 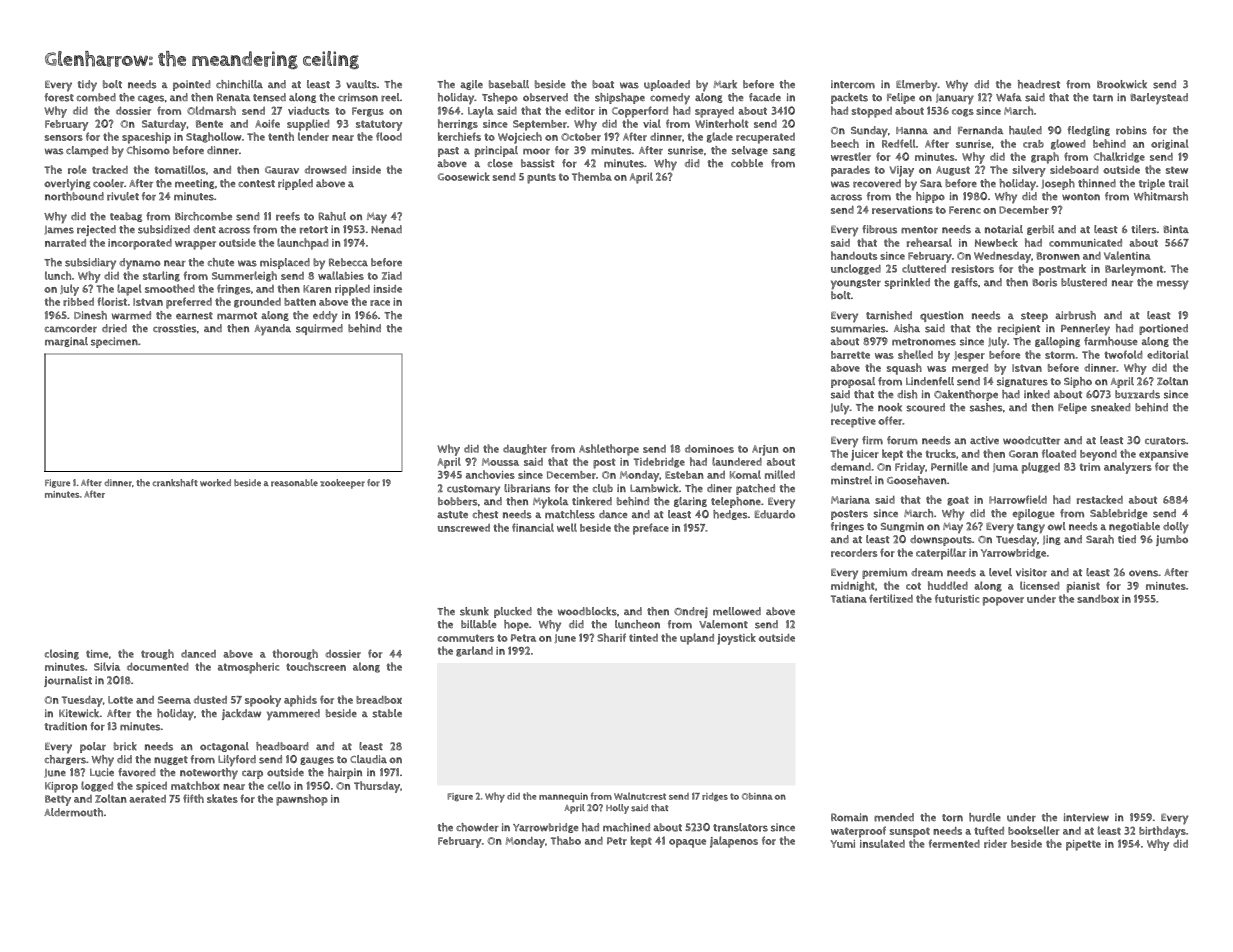 What do you see at coordinates (239, 84) in the page?
I see `chinchilla` at bounding box center [239, 84].
